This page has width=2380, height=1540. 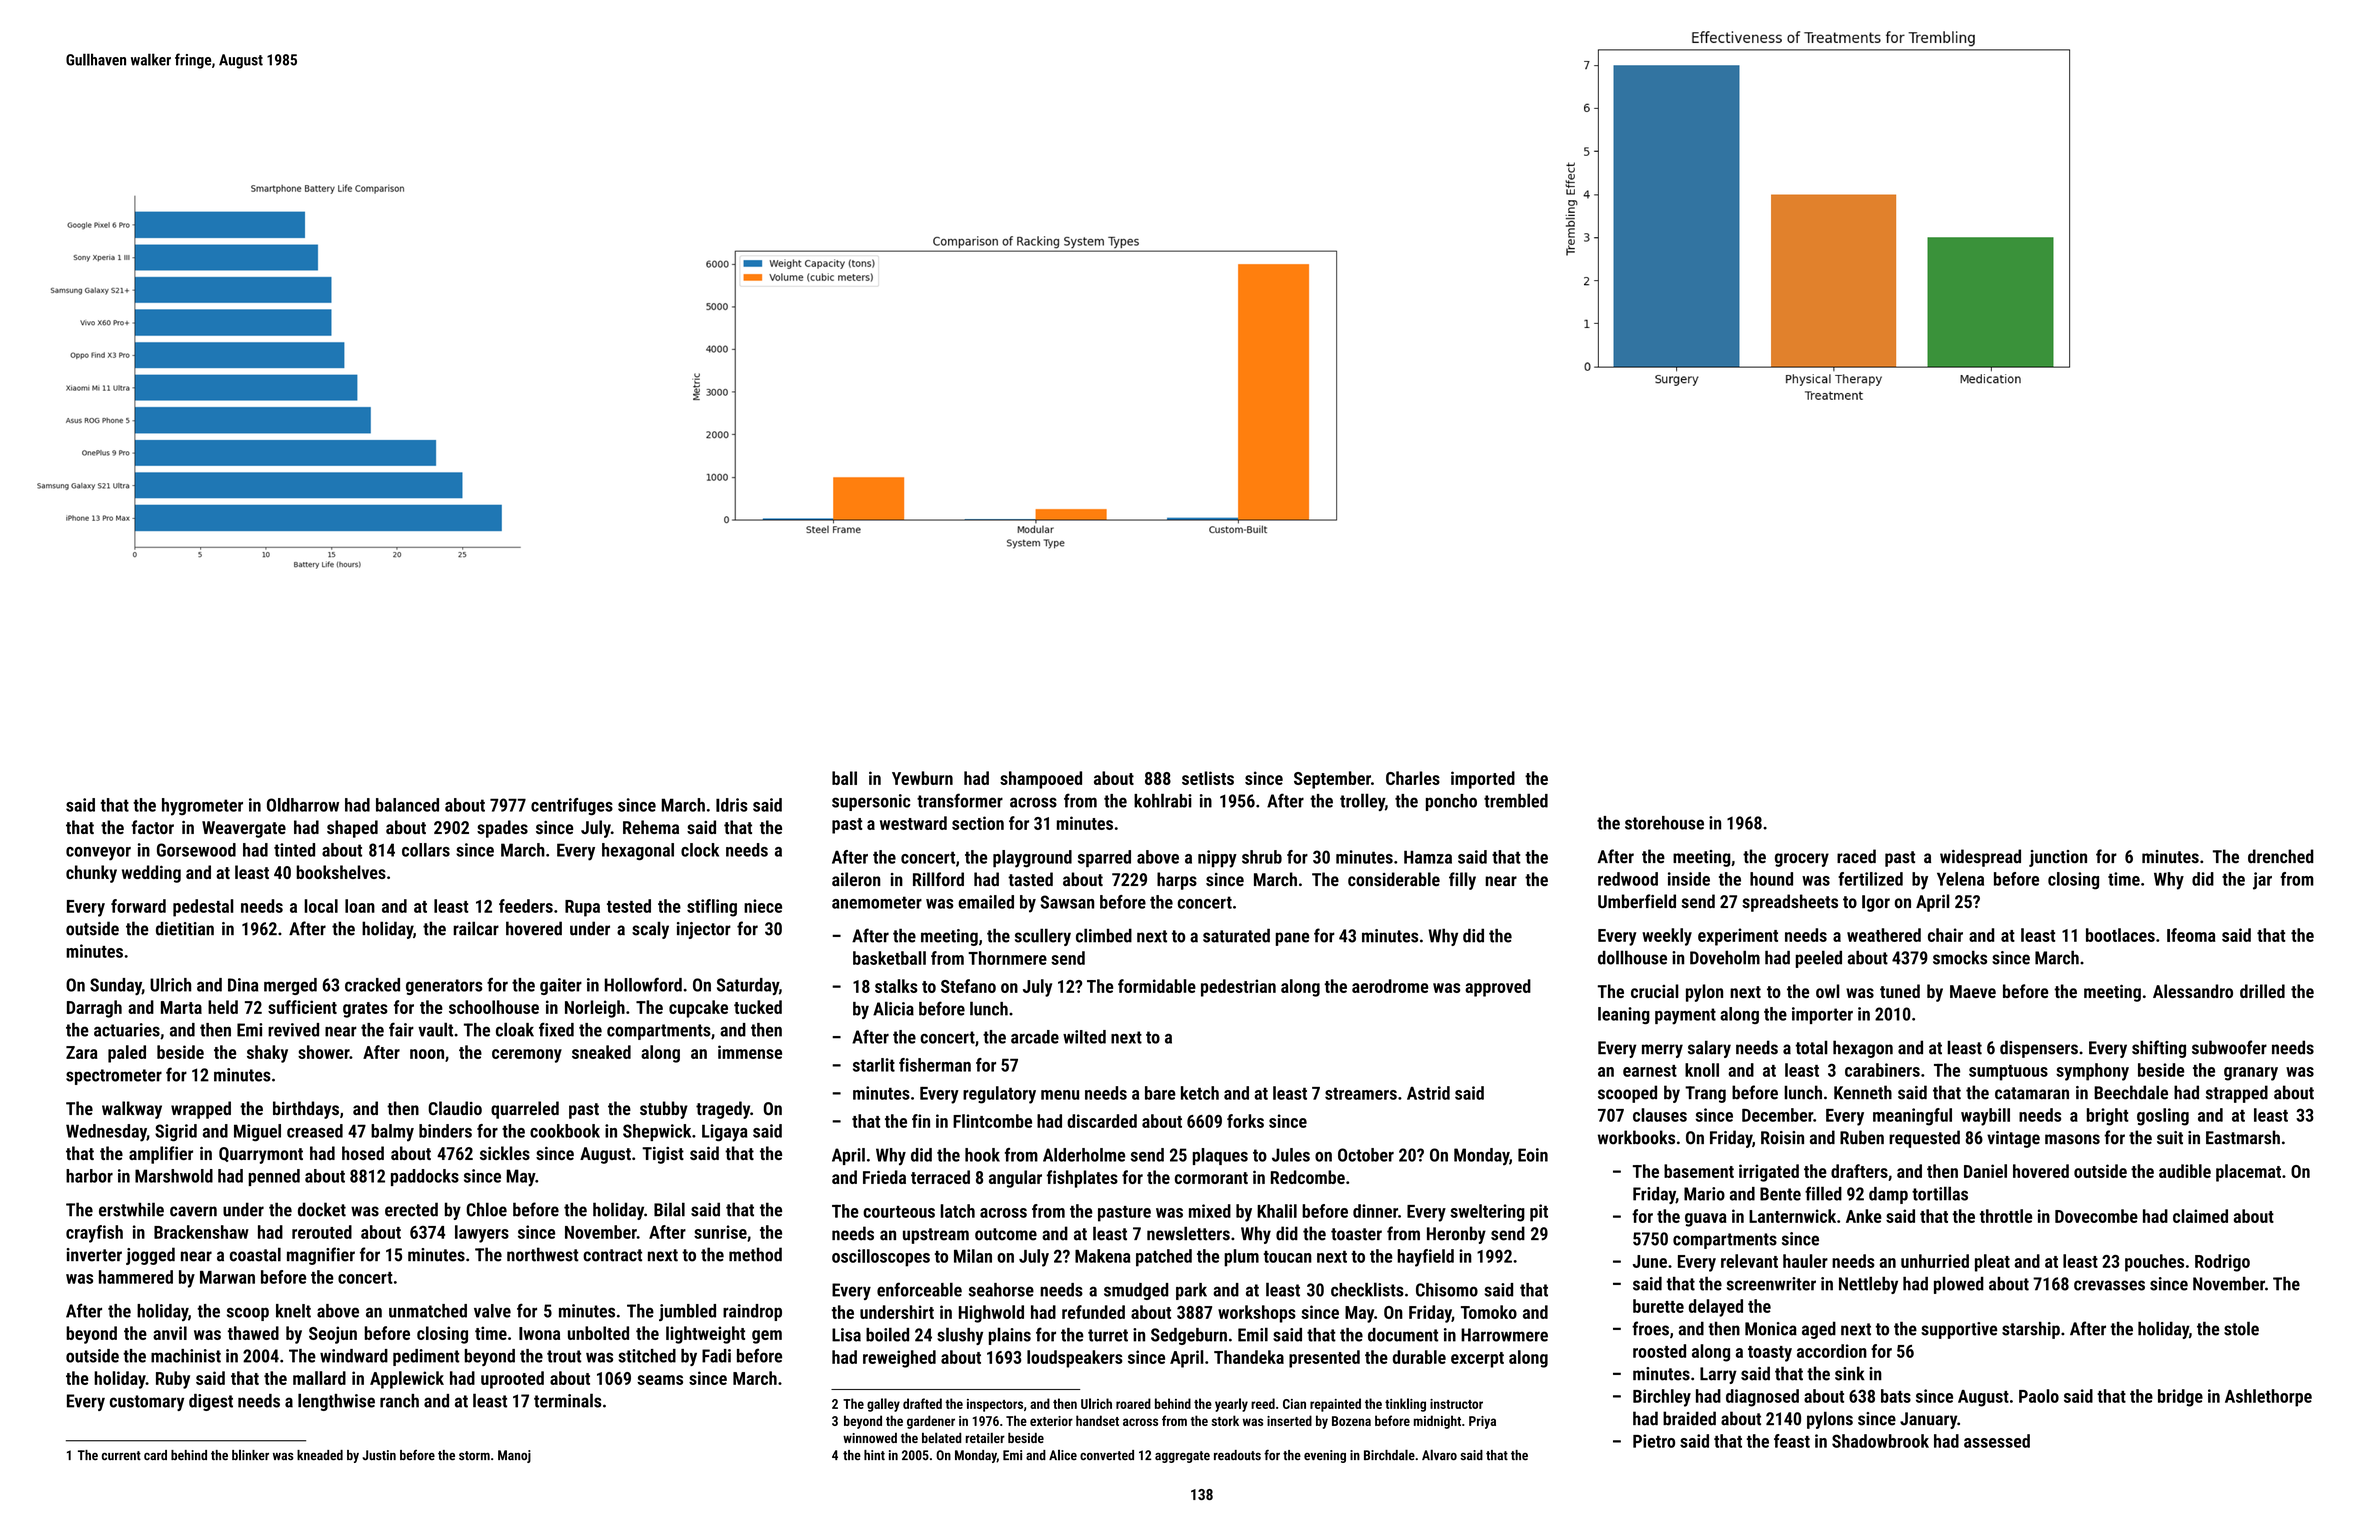 What do you see at coordinates (1413, 778) in the page?
I see `Charles` at bounding box center [1413, 778].
